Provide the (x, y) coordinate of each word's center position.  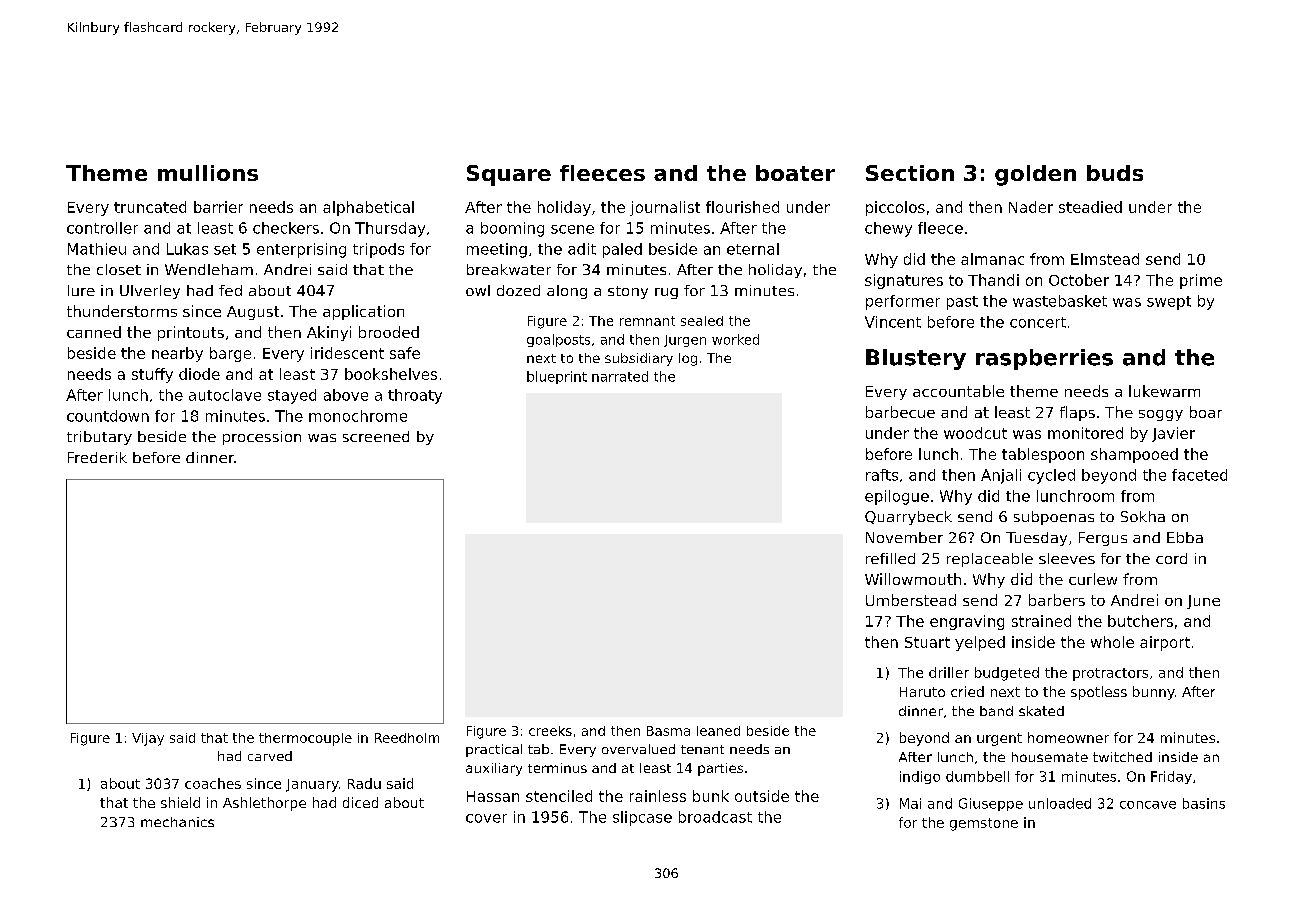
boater (795, 173)
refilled (890, 558)
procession (262, 438)
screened (376, 436)
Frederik (97, 457)
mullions (208, 173)
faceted (1199, 475)
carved (270, 756)
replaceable (990, 560)
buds (1115, 173)
